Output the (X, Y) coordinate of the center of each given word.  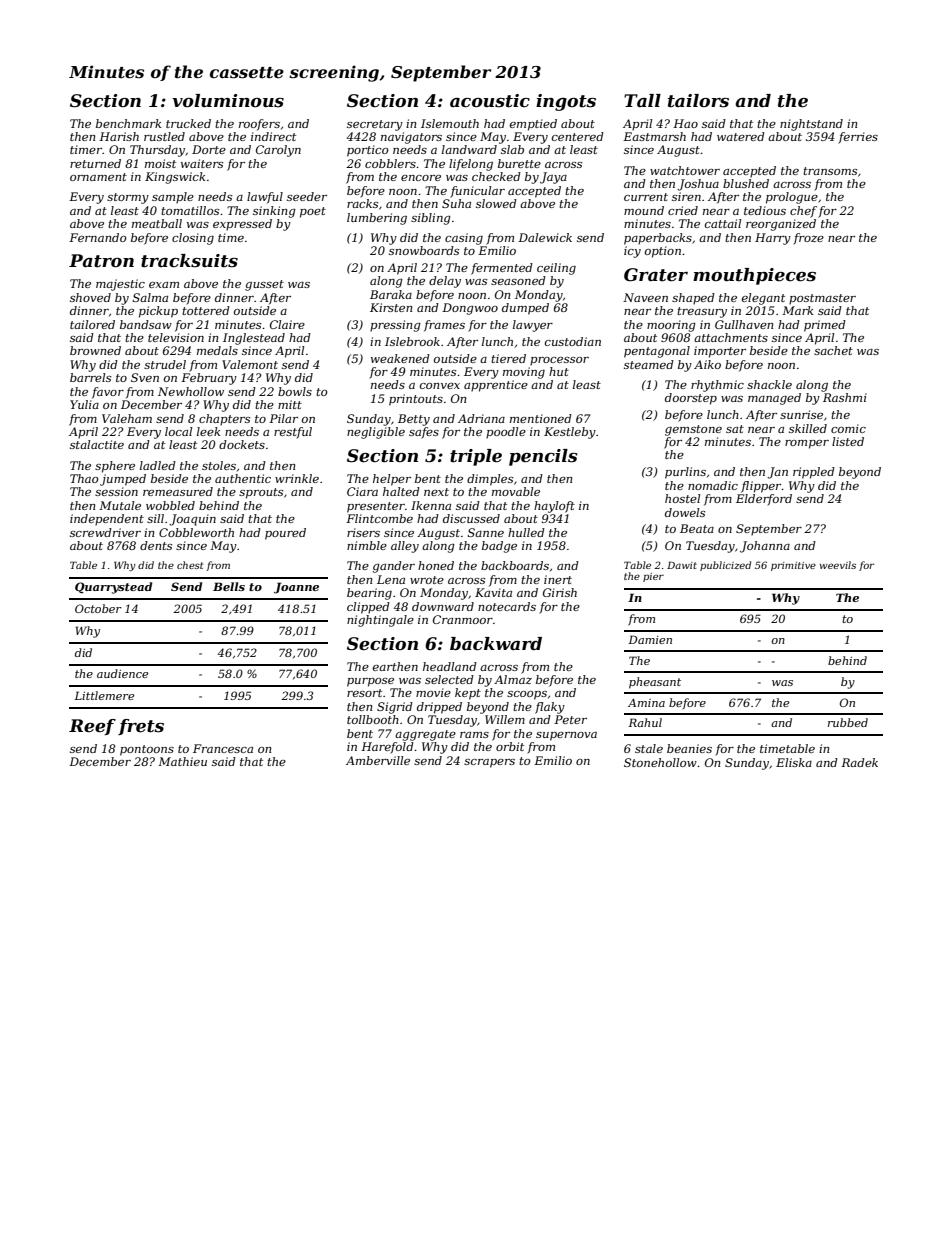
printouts (416, 400)
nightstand (811, 125)
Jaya (553, 178)
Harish (119, 136)
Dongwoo (470, 309)
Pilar (283, 418)
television (176, 337)
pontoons (147, 750)
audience (123, 673)
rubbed (848, 722)
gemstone (693, 430)
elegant (763, 299)
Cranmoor (463, 619)
